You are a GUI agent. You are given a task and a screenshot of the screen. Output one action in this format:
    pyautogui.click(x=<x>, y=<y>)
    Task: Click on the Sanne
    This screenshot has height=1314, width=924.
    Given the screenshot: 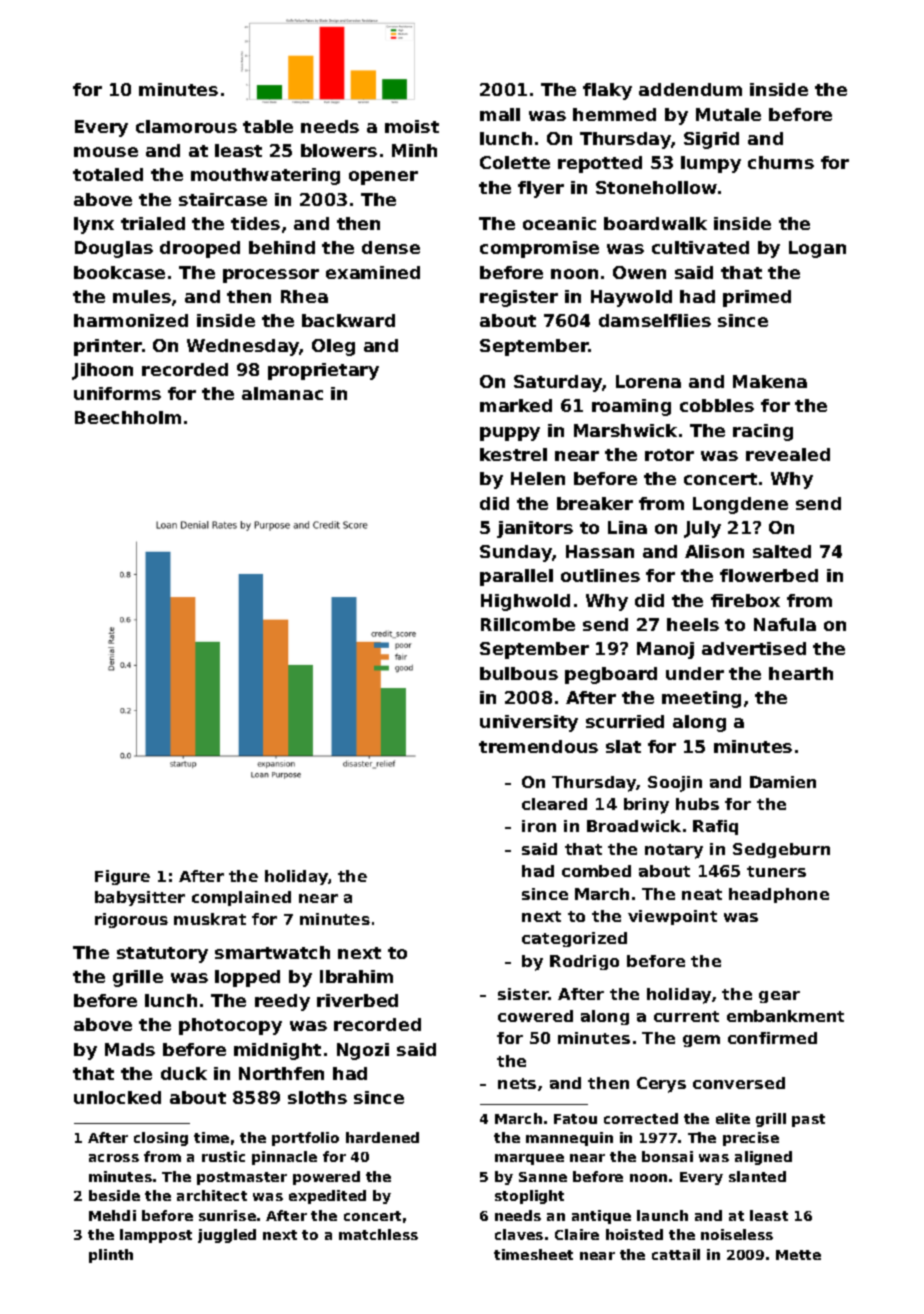 What is the action you would take?
    pyautogui.click(x=543, y=1177)
